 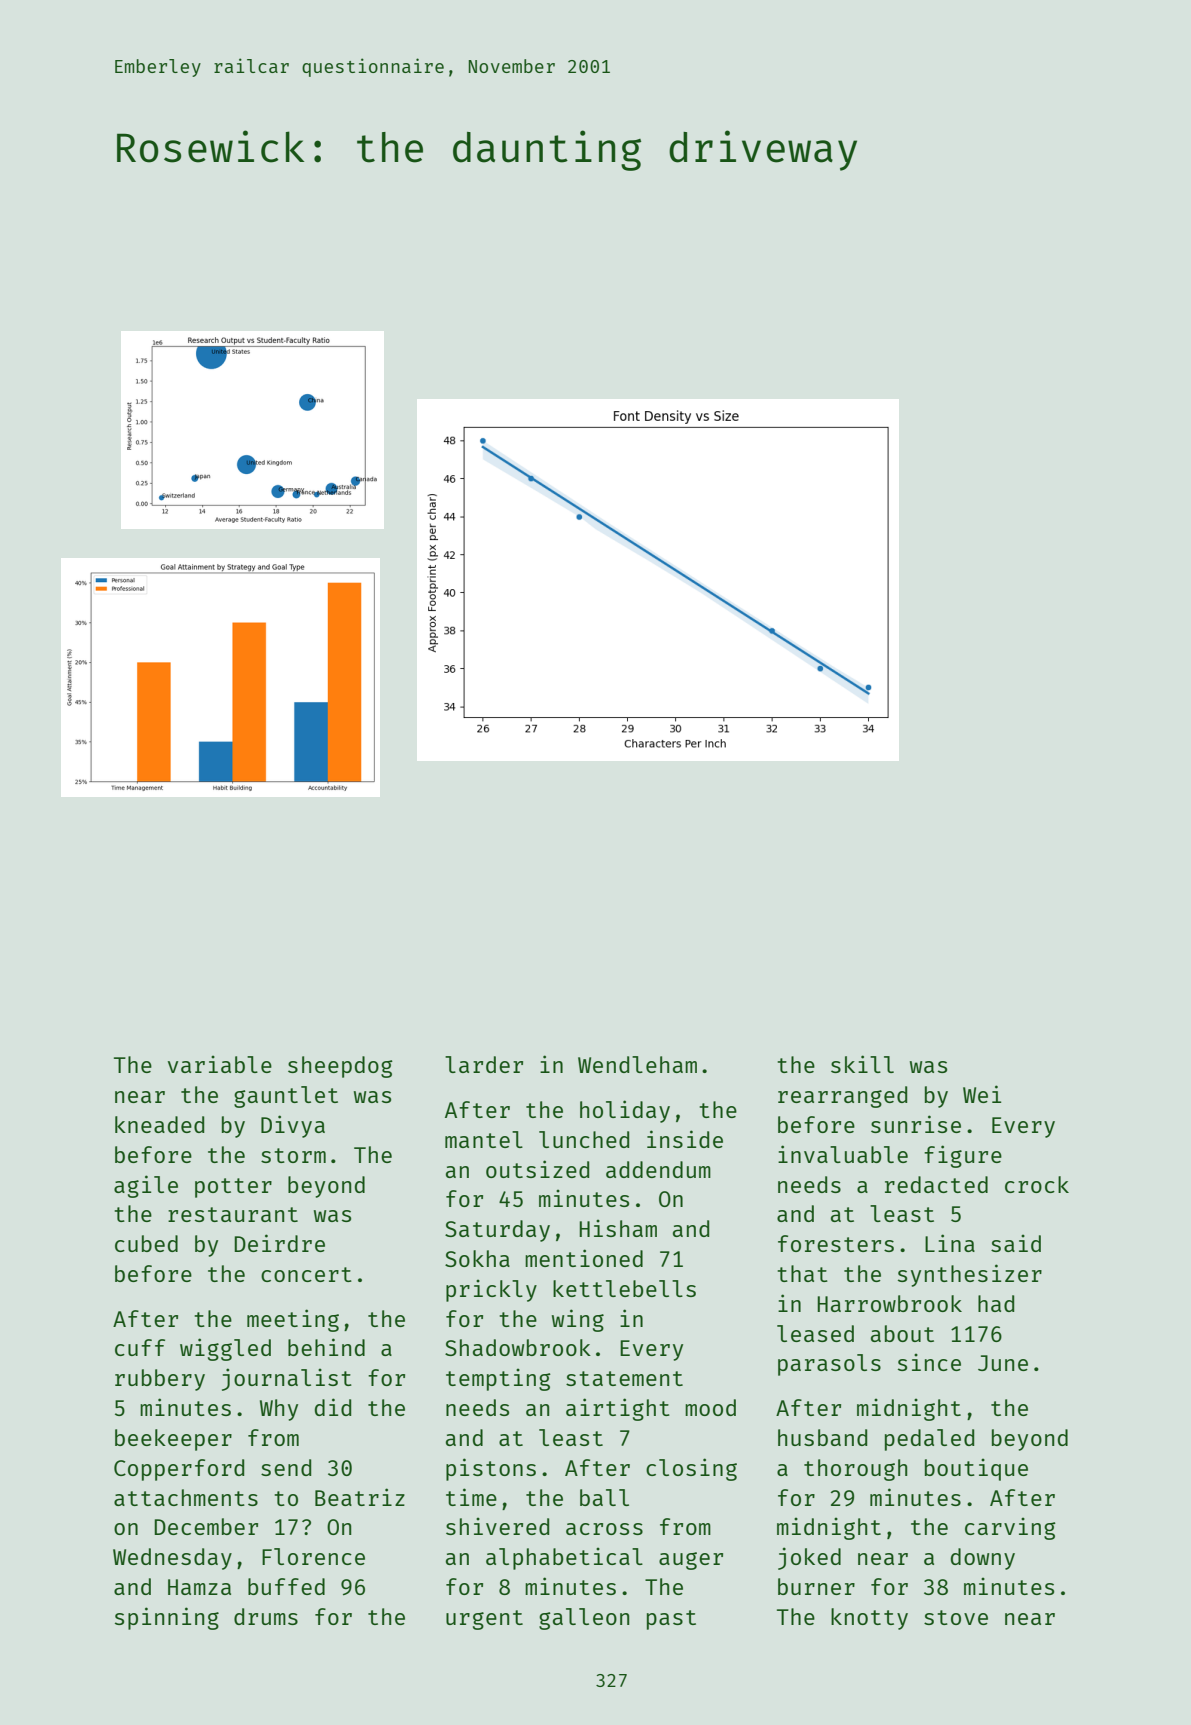 I want to click on skill, so click(x=862, y=1064).
